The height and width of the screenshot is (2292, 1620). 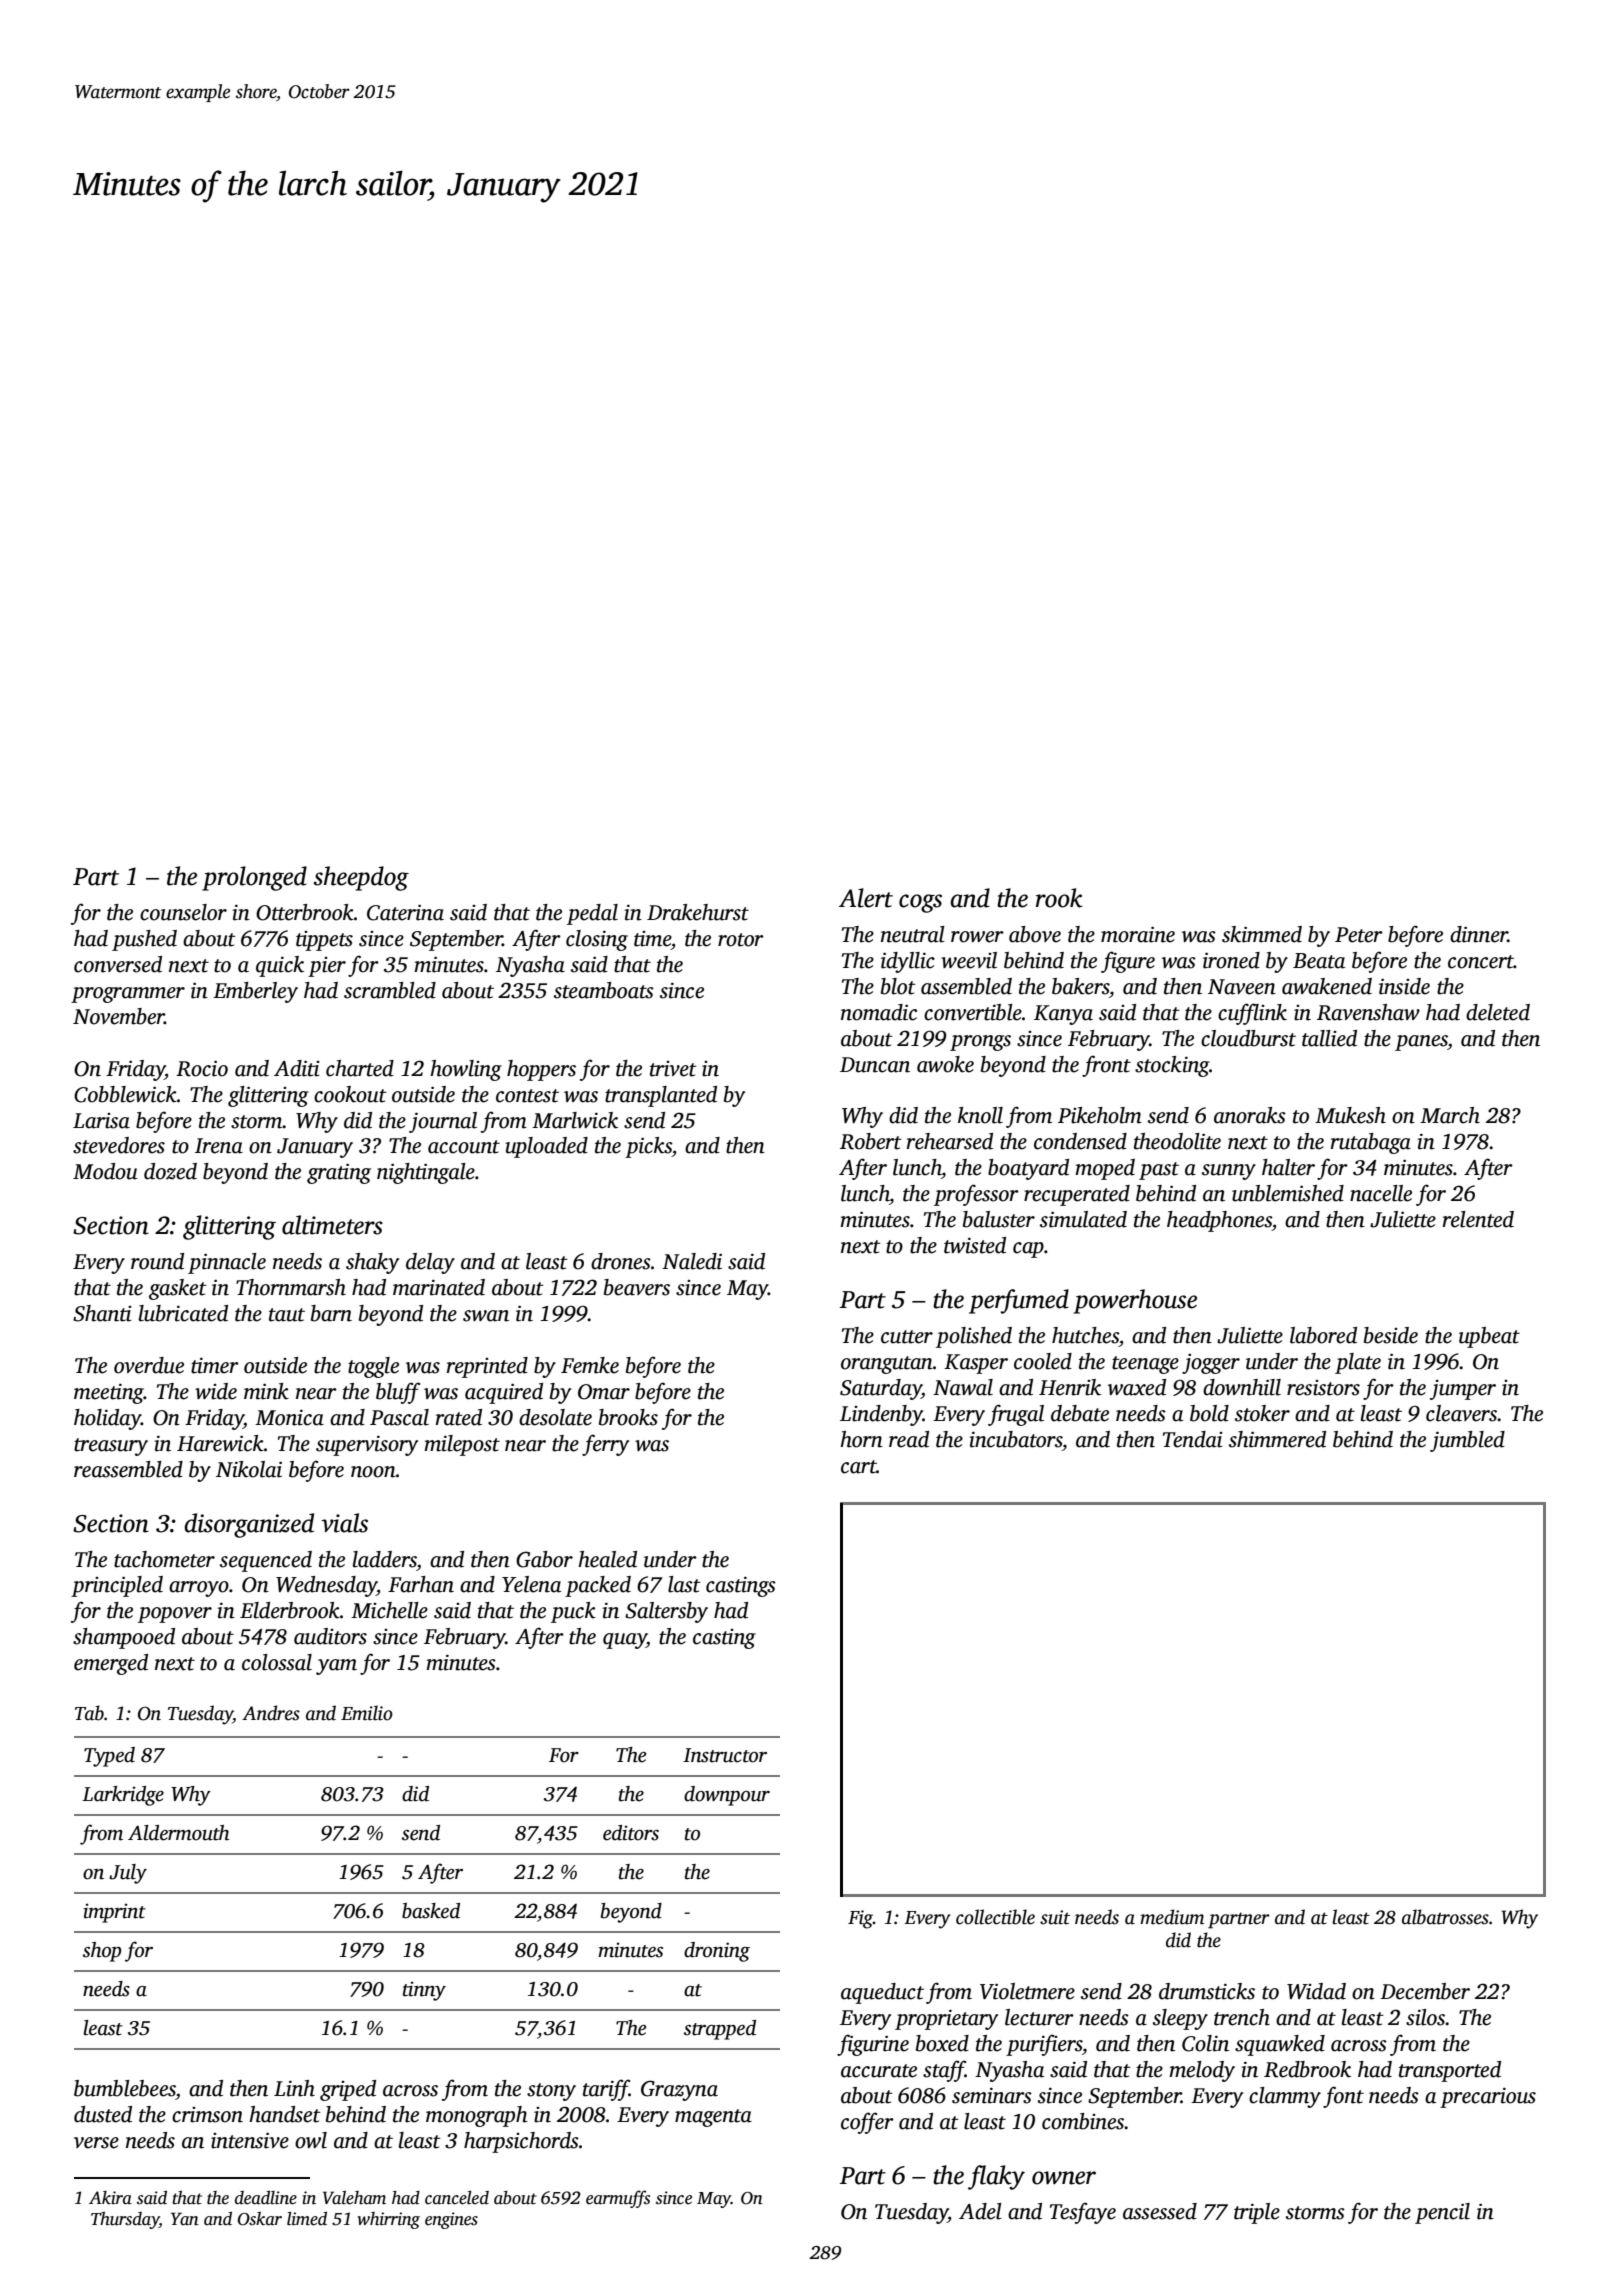 I want to click on programmer, so click(x=128, y=995).
